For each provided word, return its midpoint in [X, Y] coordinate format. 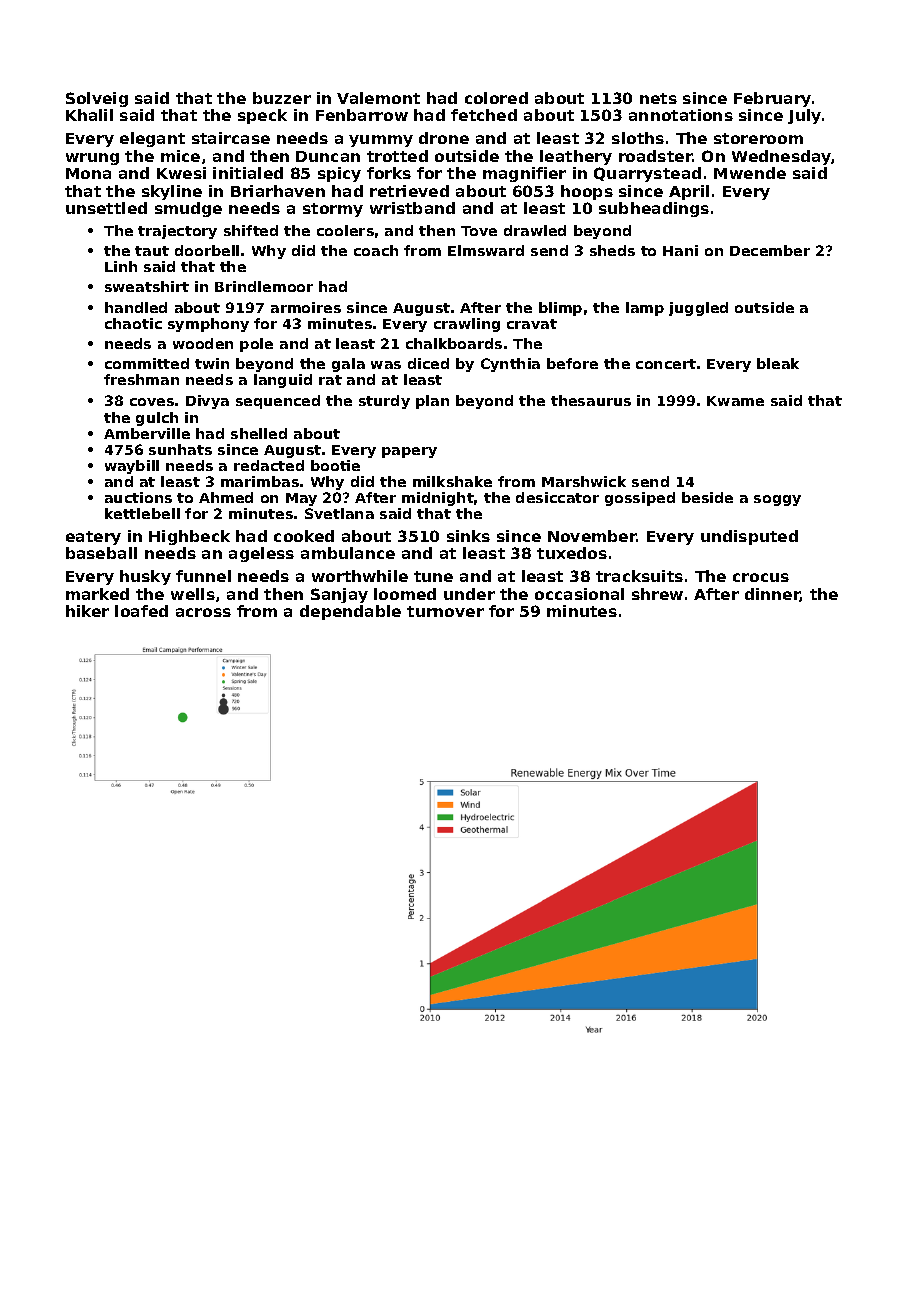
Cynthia [510, 365]
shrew [657, 594]
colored [496, 98]
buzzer [282, 98]
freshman [141, 379]
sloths [638, 138]
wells [193, 594]
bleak [778, 363]
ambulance [348, 553]
